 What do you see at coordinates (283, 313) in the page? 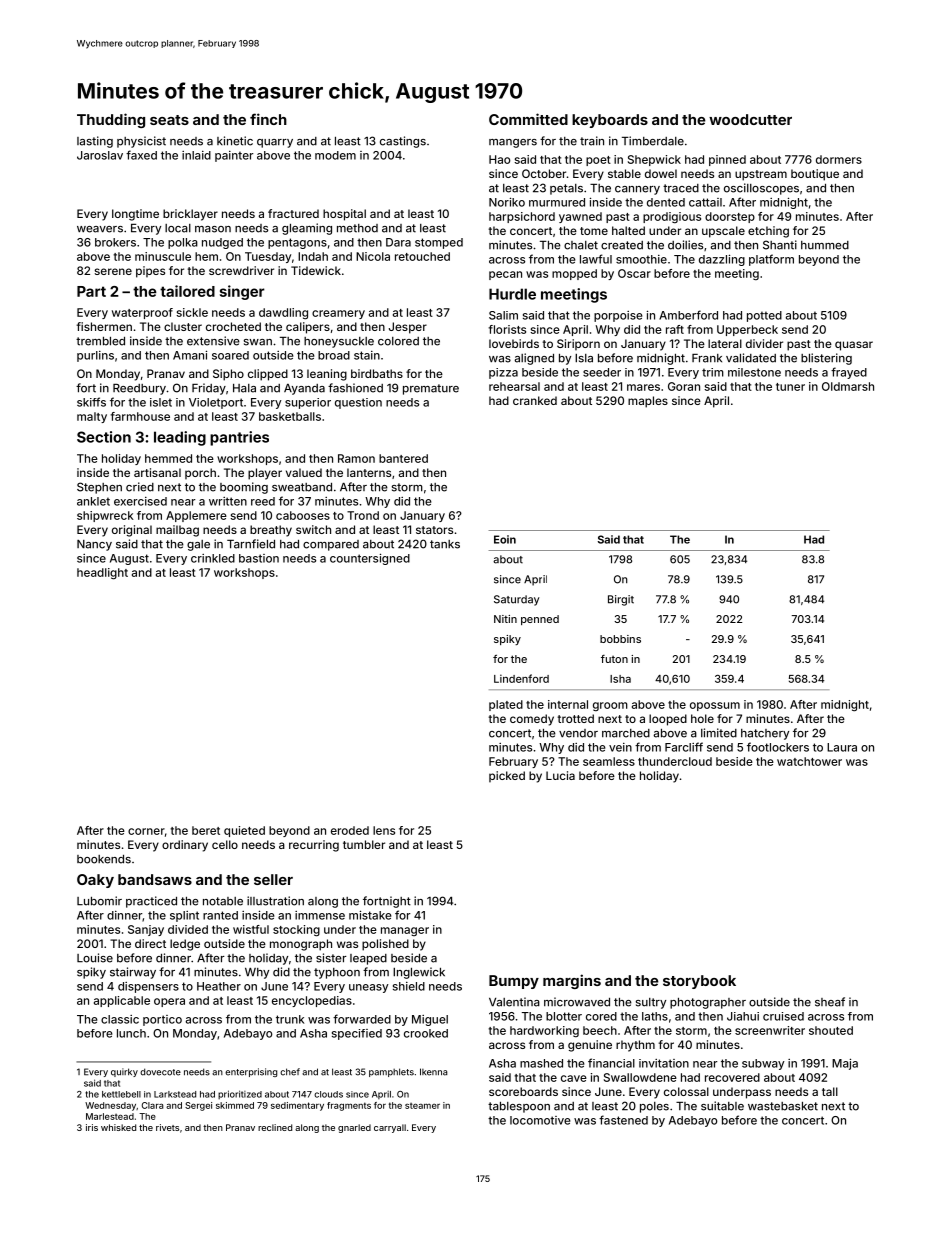
I see `dawdling` at bounding box center [283, 313].
